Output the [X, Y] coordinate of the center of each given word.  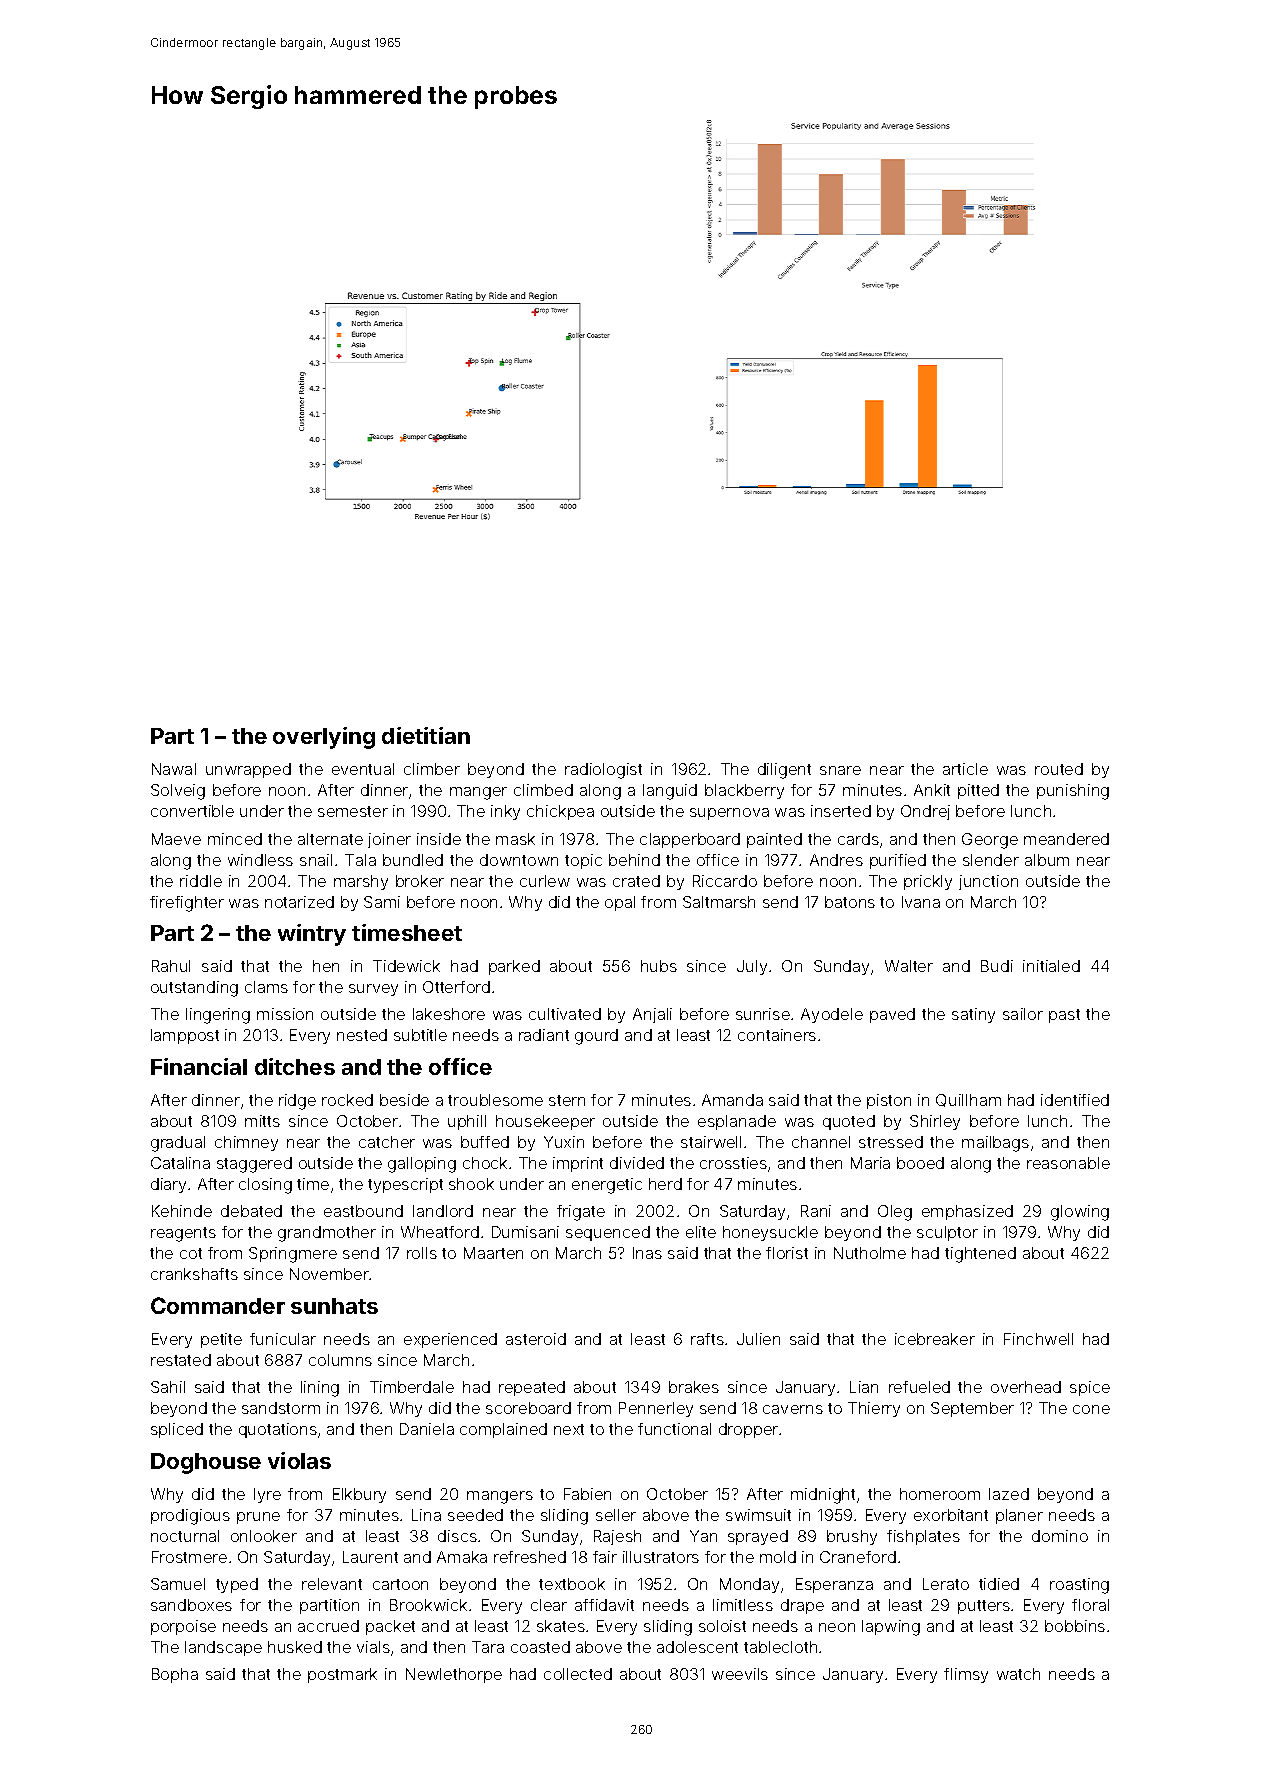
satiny [973, 1015]
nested [362, 1035]
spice [1090, 1388]
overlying [324, 738]
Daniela [427, 1429]
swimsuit [758, 1515]
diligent [784, 771]
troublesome [495, 1100]
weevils [740, 1674]
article [965, 769]
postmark [342, 1675]
